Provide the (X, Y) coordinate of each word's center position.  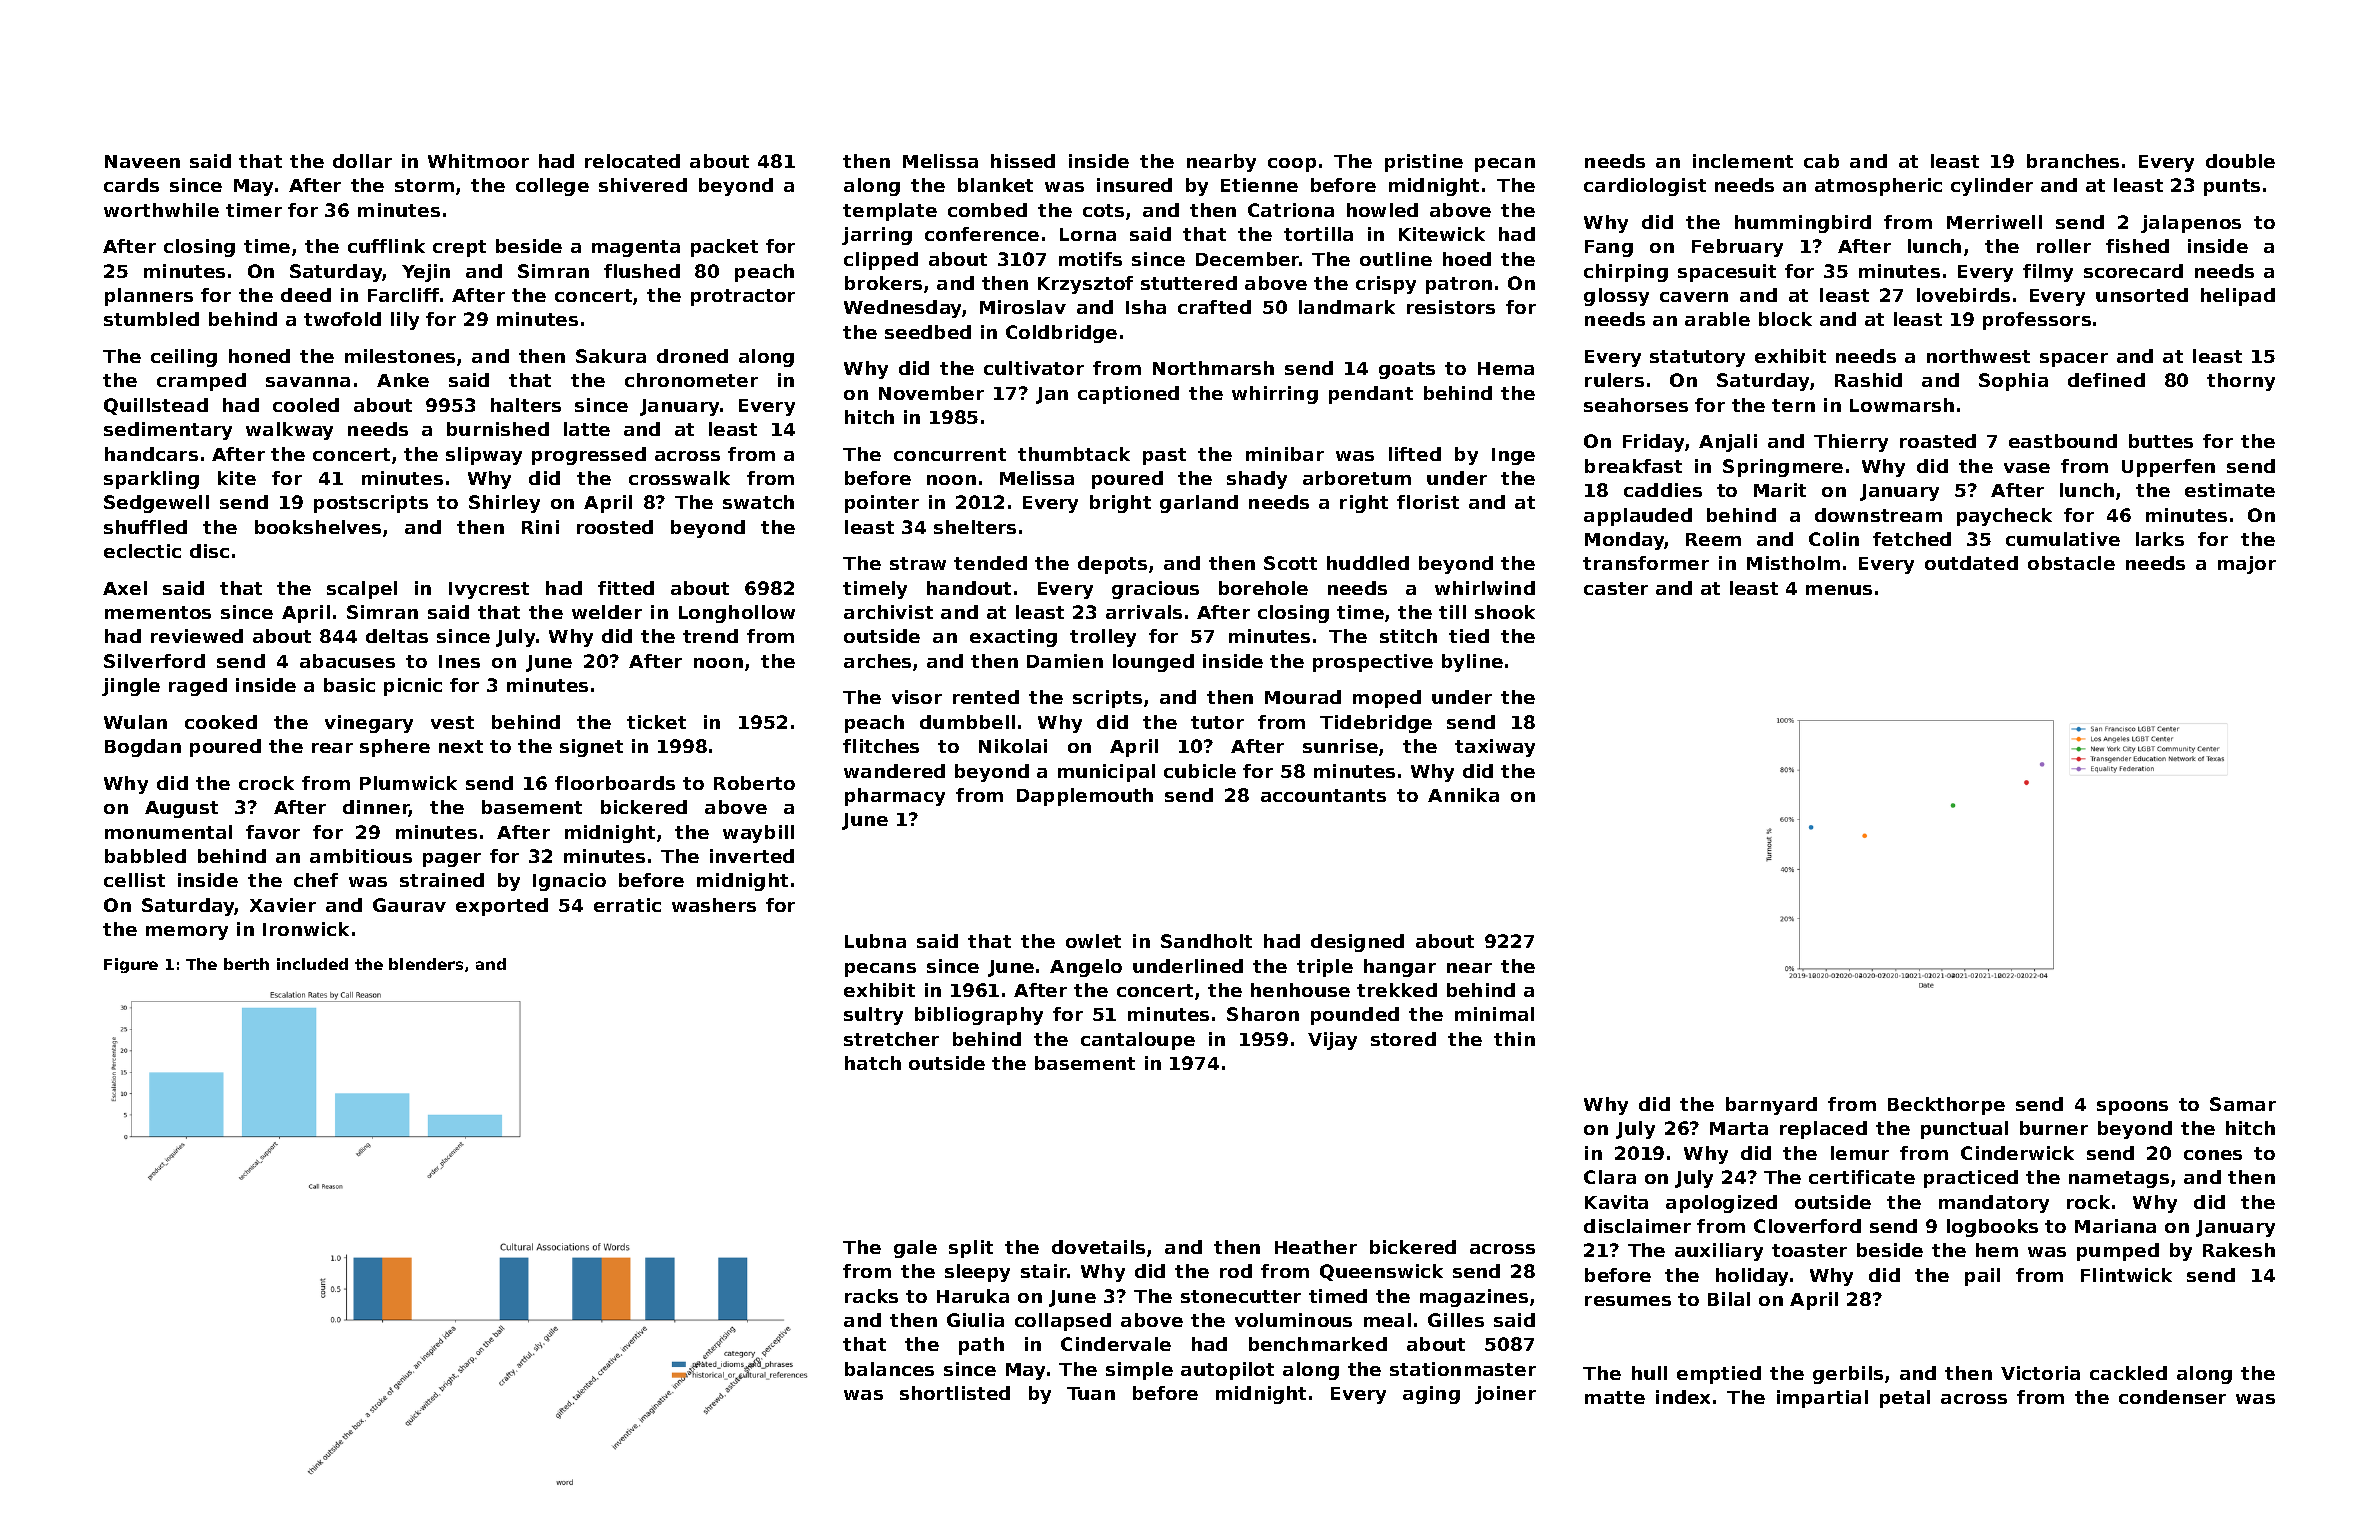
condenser (2172, 1397)
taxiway (1495, 748)
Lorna (1088, 234)
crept (459, 248)
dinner (376, 808)
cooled (306, 405)
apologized (1721, 1204)
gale (915, 1249)
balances (889, 1369)
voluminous (1293, 1320)
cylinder (1992, 187)
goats (1407, 370)
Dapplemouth (1085, 797)
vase (2027, 468)
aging (1431, 1395)
